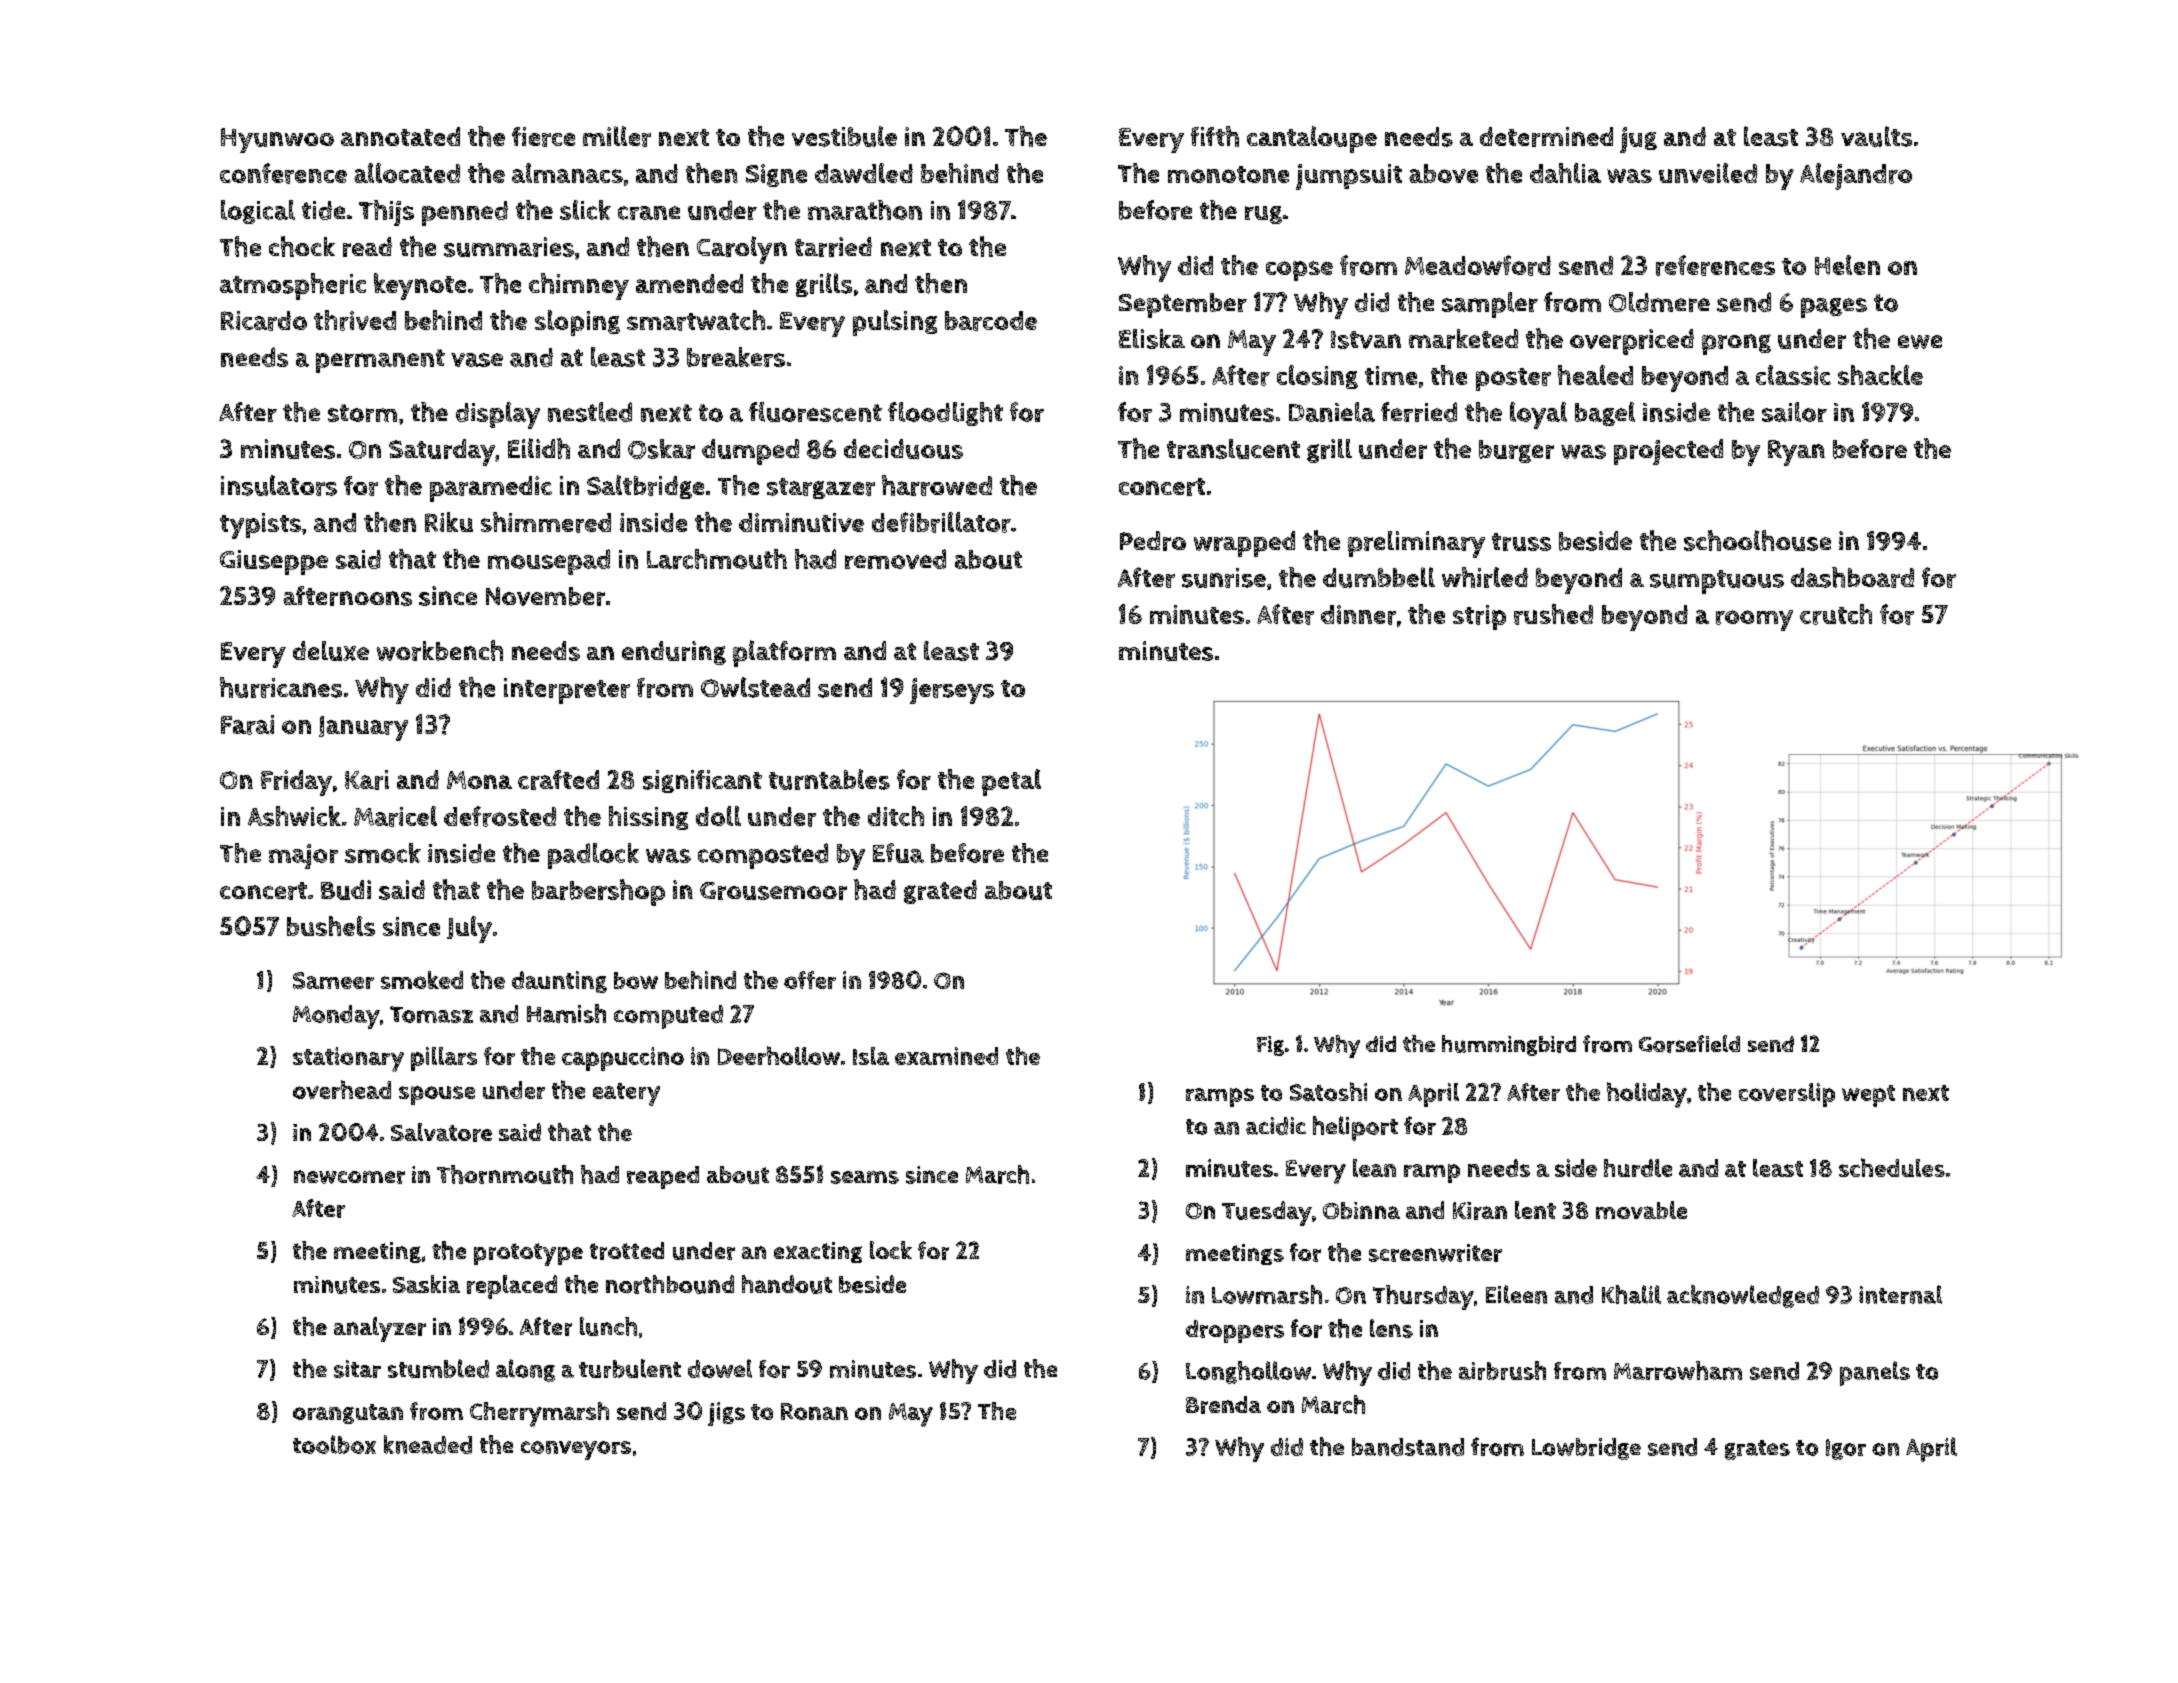  Describe the element at coordinates (1868, 1096) in the screenshot. I see `wept` at that location.
